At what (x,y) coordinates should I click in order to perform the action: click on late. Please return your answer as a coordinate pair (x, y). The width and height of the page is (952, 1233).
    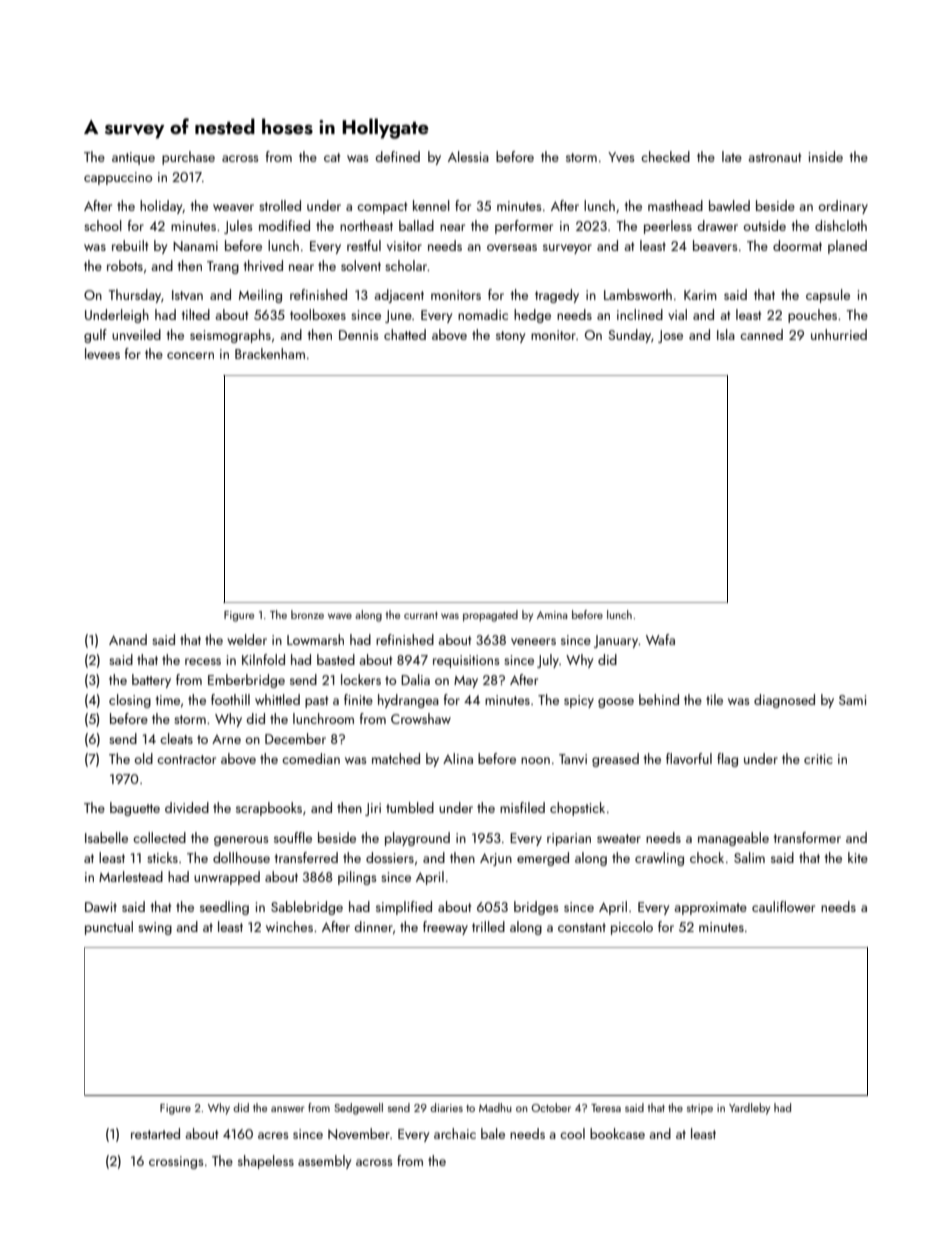
    Looking at the image, I should click on (732, 156).
